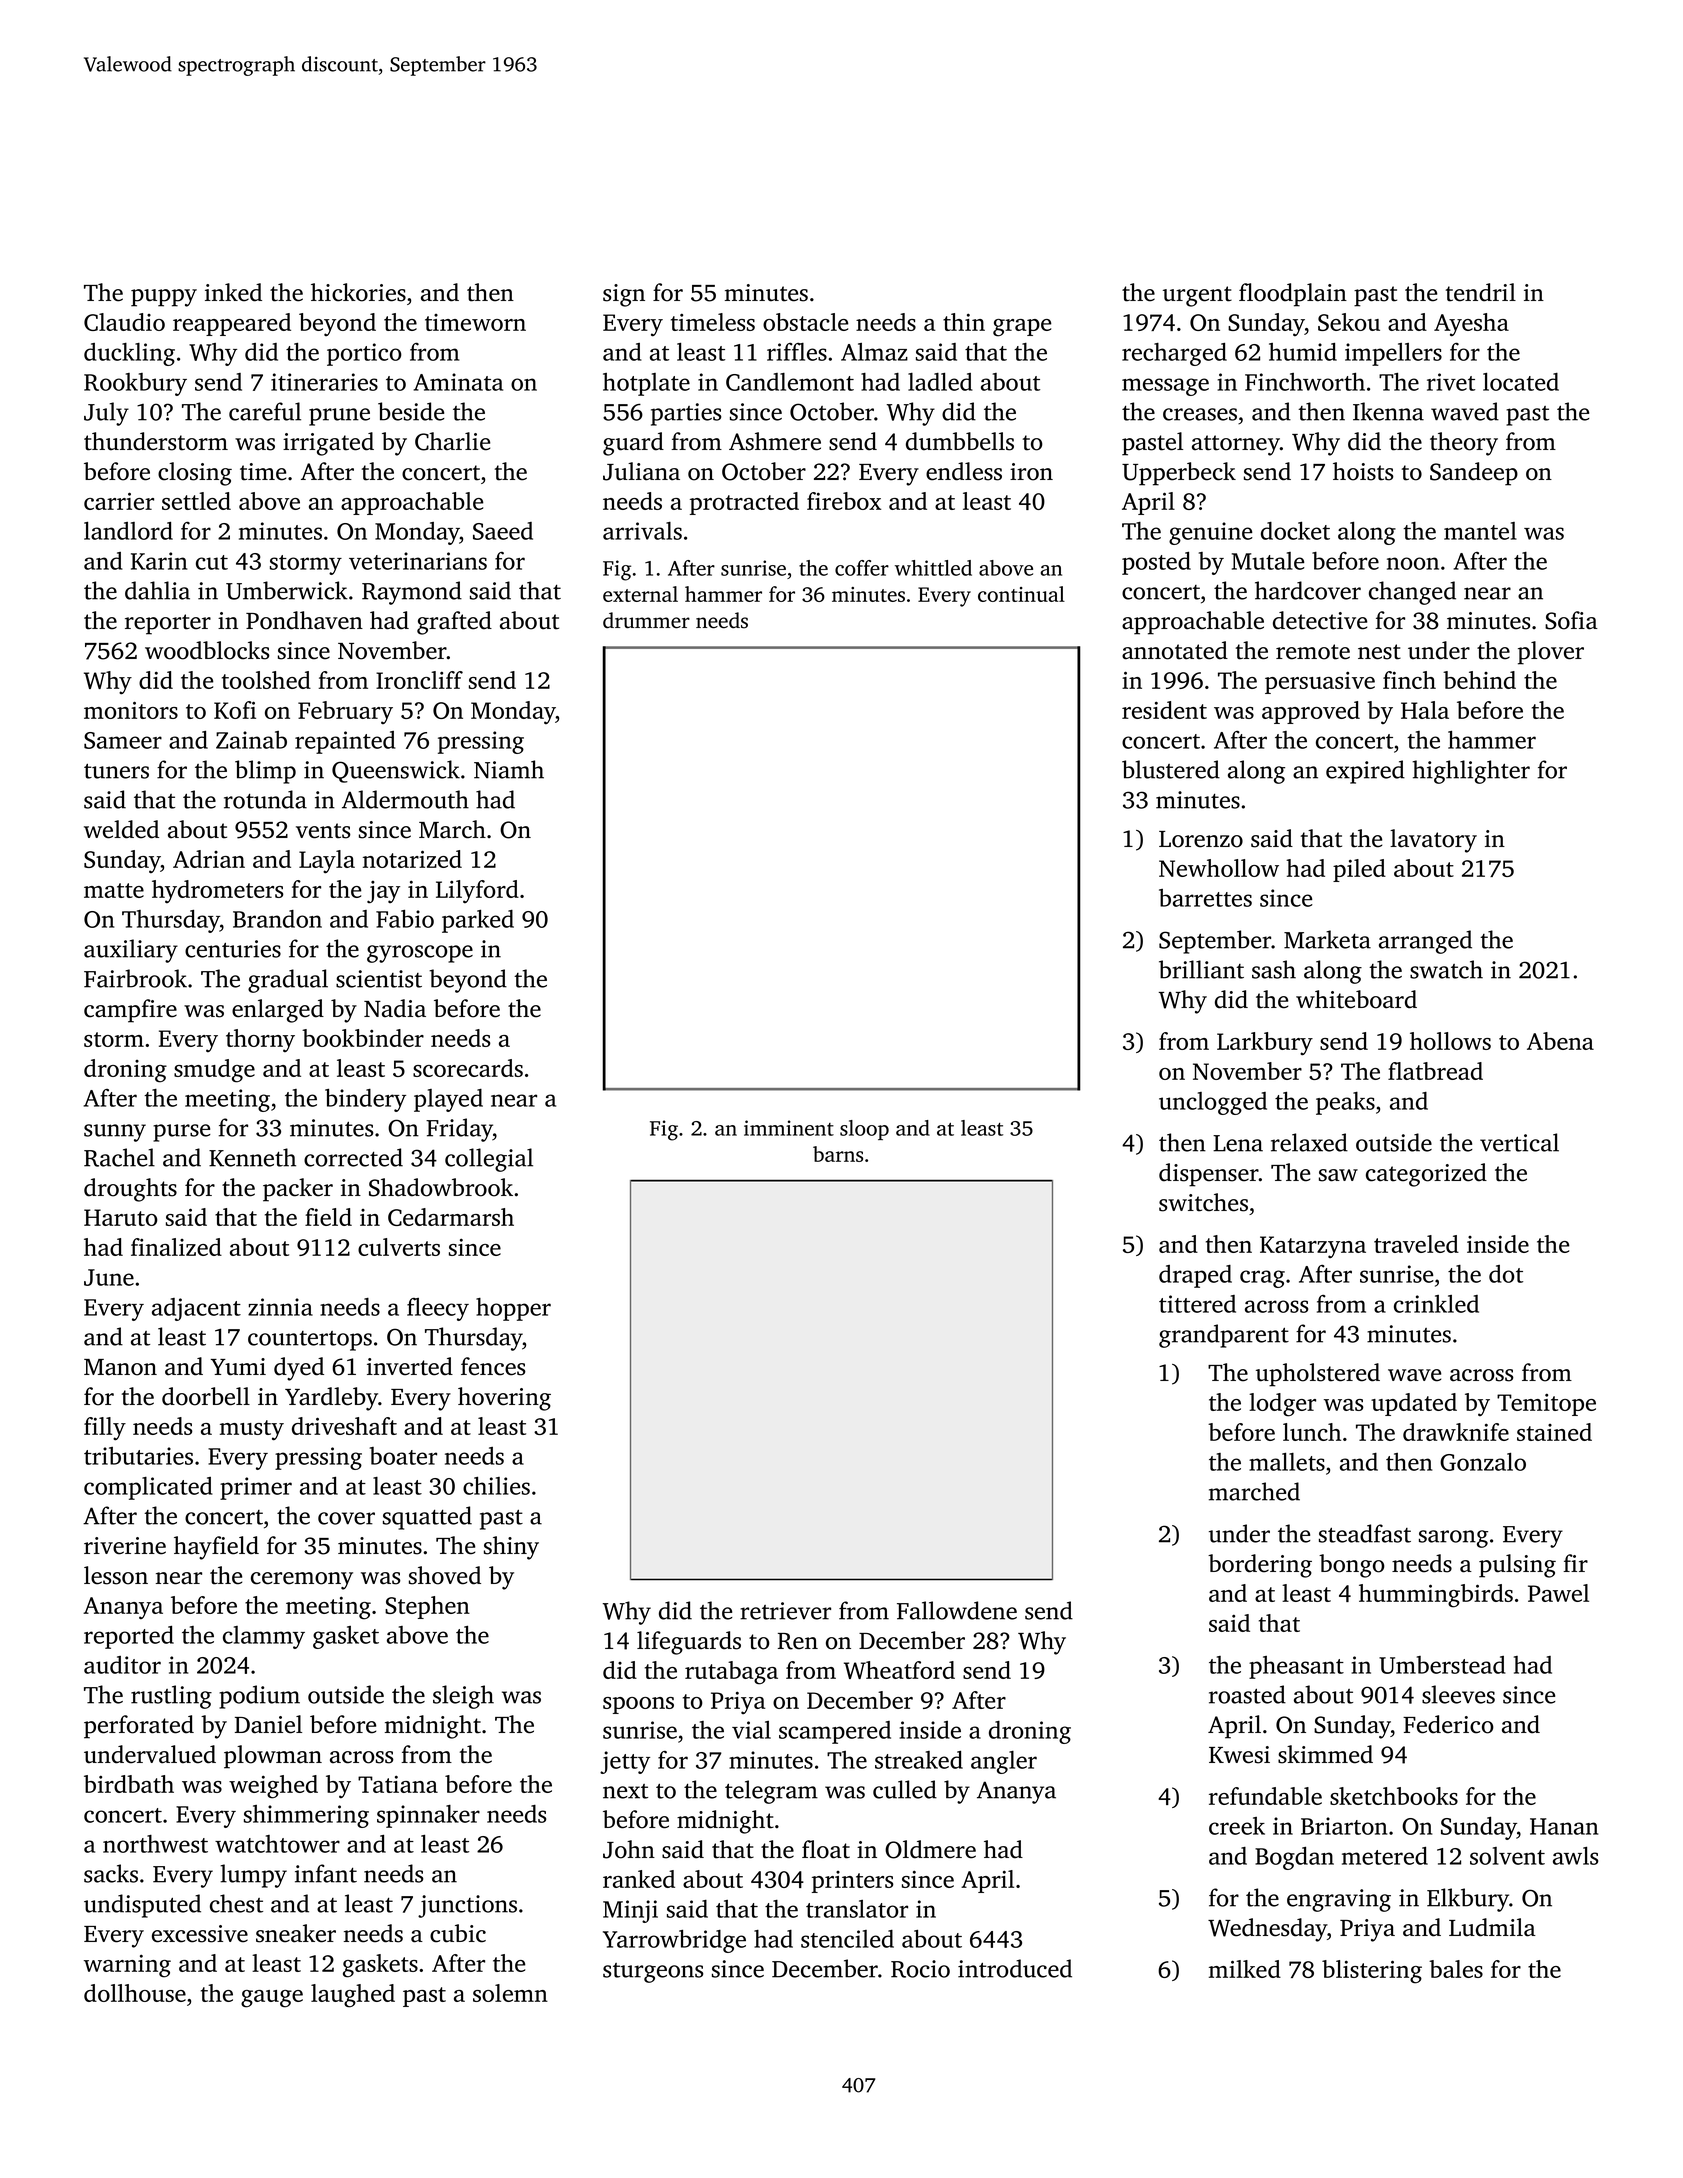 The width and height of the screenshot is (1683, 2178). I want to click on collegial, so click(489, 1160).
